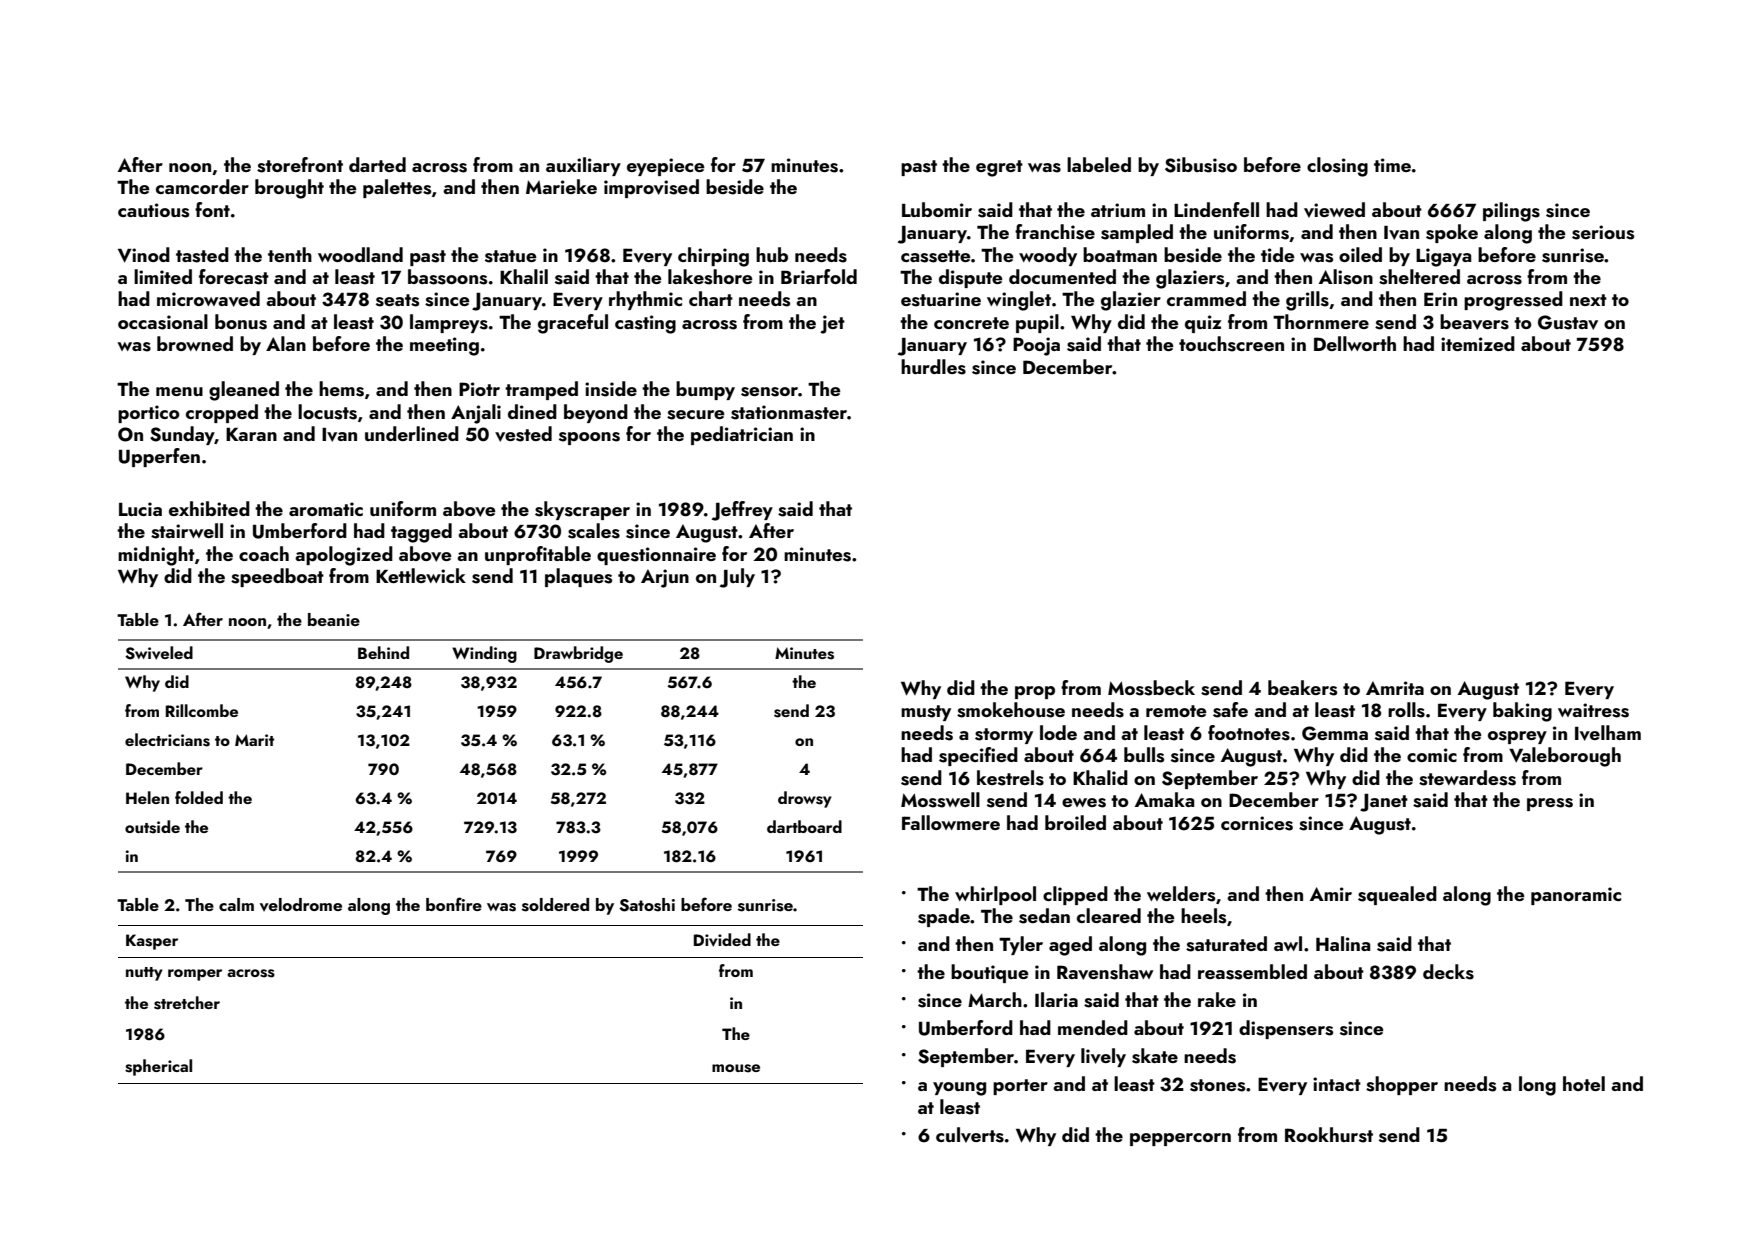 This screenshot has height=1247, width=1763. Describe the element at coordinates (1037, 323) in the screenshot. I see `pupil` at that location.
